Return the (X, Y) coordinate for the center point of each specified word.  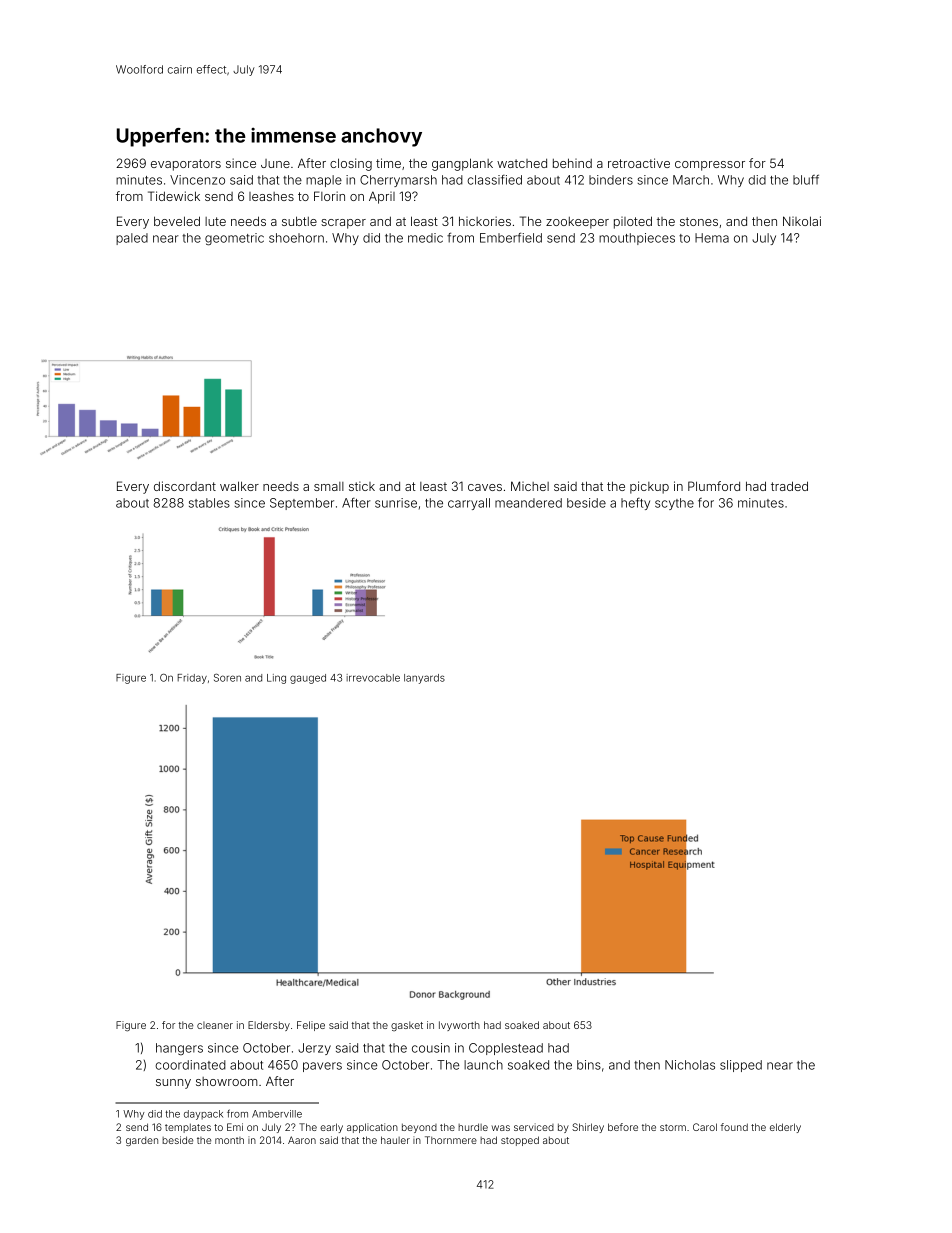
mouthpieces (637, 239)
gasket (407, 1026)
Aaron (302, 1140)
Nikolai (802, 221)
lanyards (424, 679)
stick (362, 486)
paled (132, 239)
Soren (227, 677)
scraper (343, 224)
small (329, 486)
